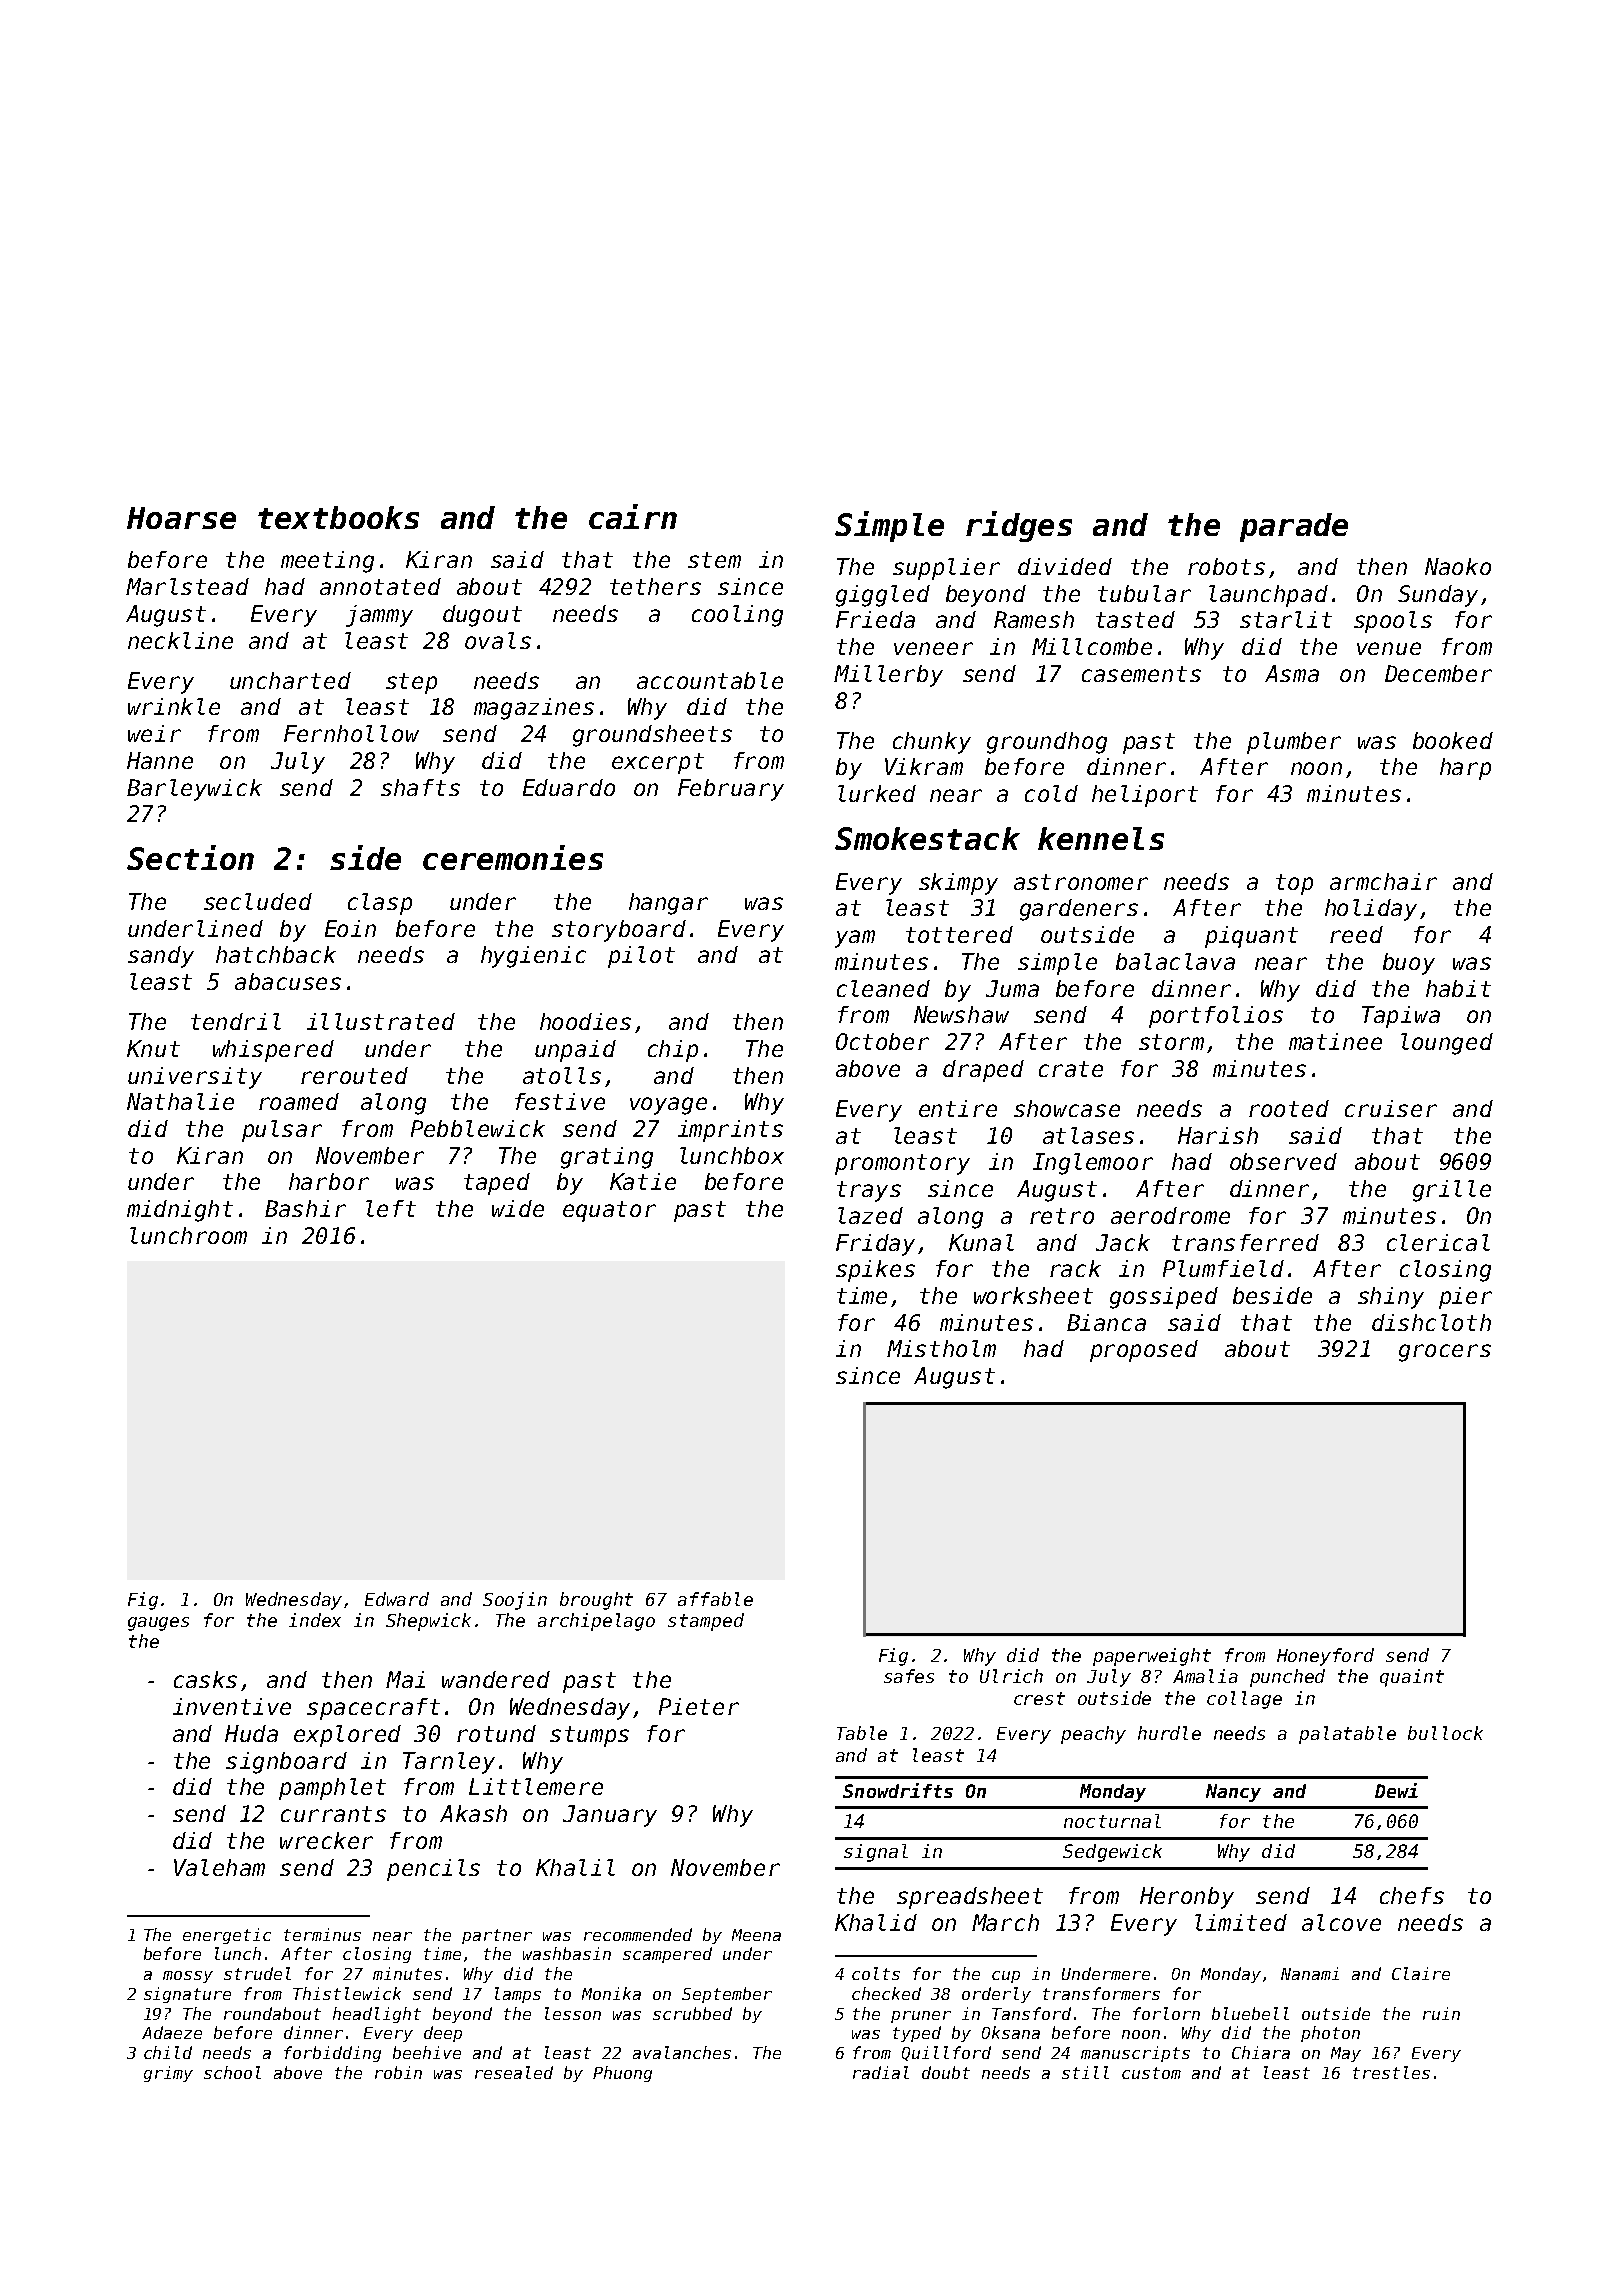  What do you see at coordinates (381, 1021) in the screenshot?
I see `illustrated` at bounding box center [381, 1021].
